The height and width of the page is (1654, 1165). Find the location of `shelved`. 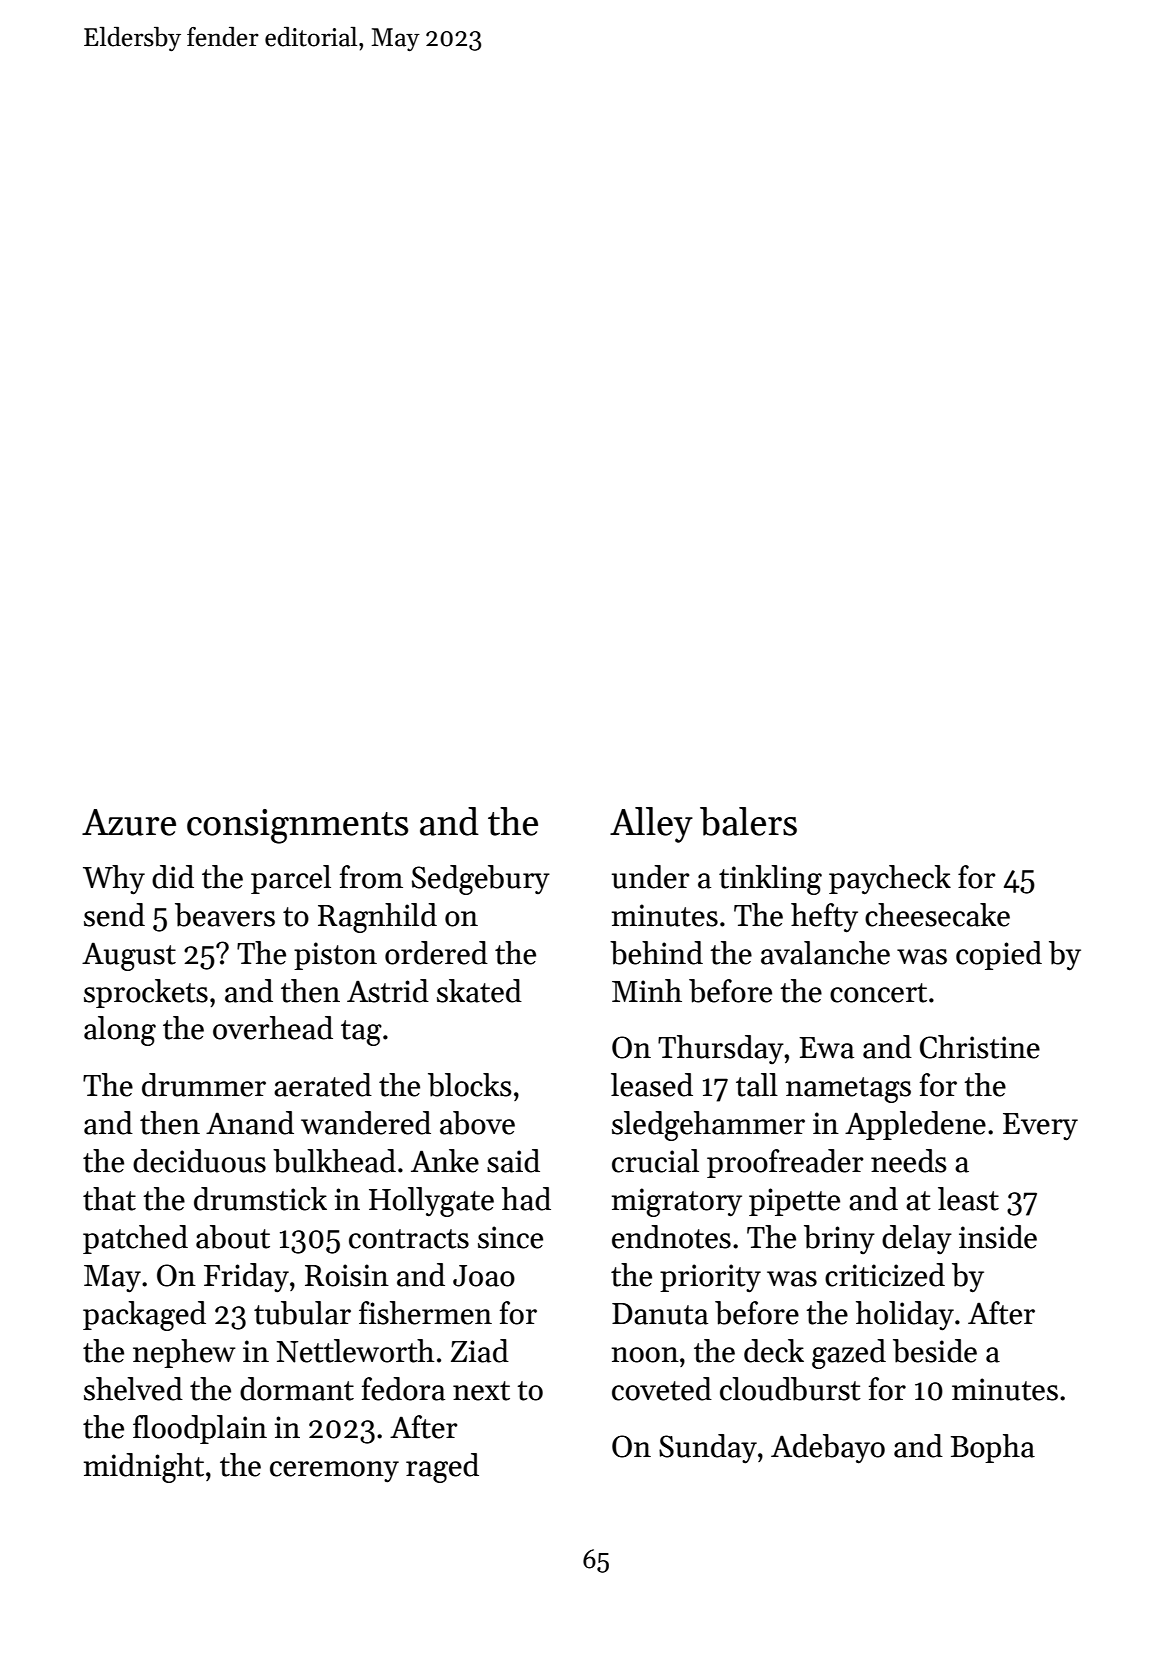

shelved is located at coordinates (133, 1389).
